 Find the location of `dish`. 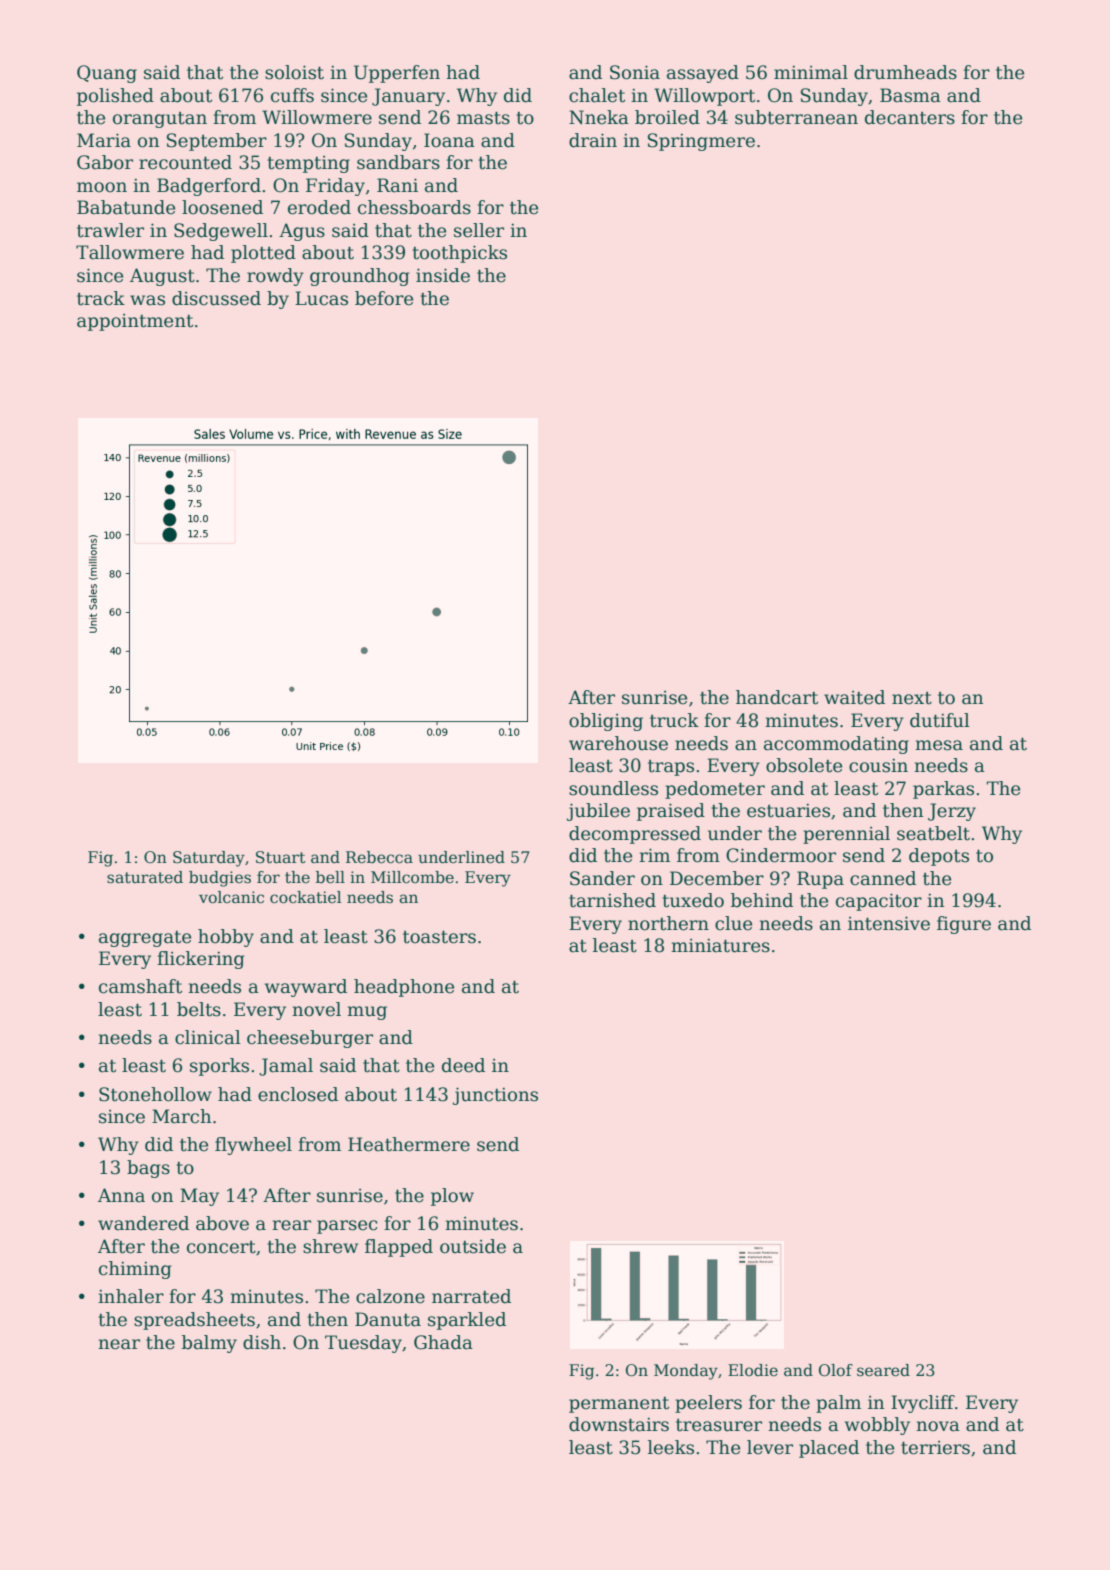

dish is located at coordinates (262, 1342).
